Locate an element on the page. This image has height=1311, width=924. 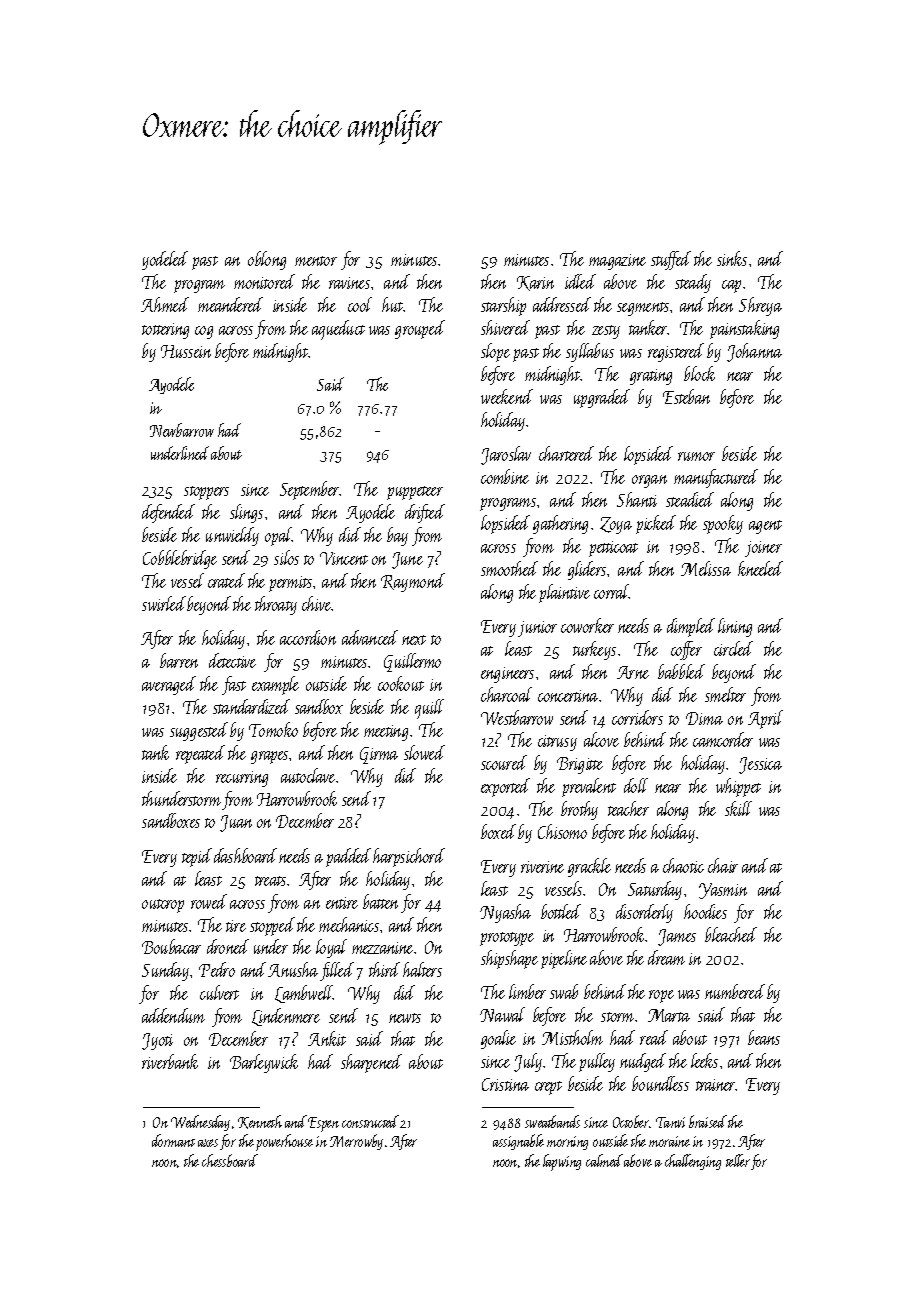
Barleywick is located at coordinates (264, 1063).
